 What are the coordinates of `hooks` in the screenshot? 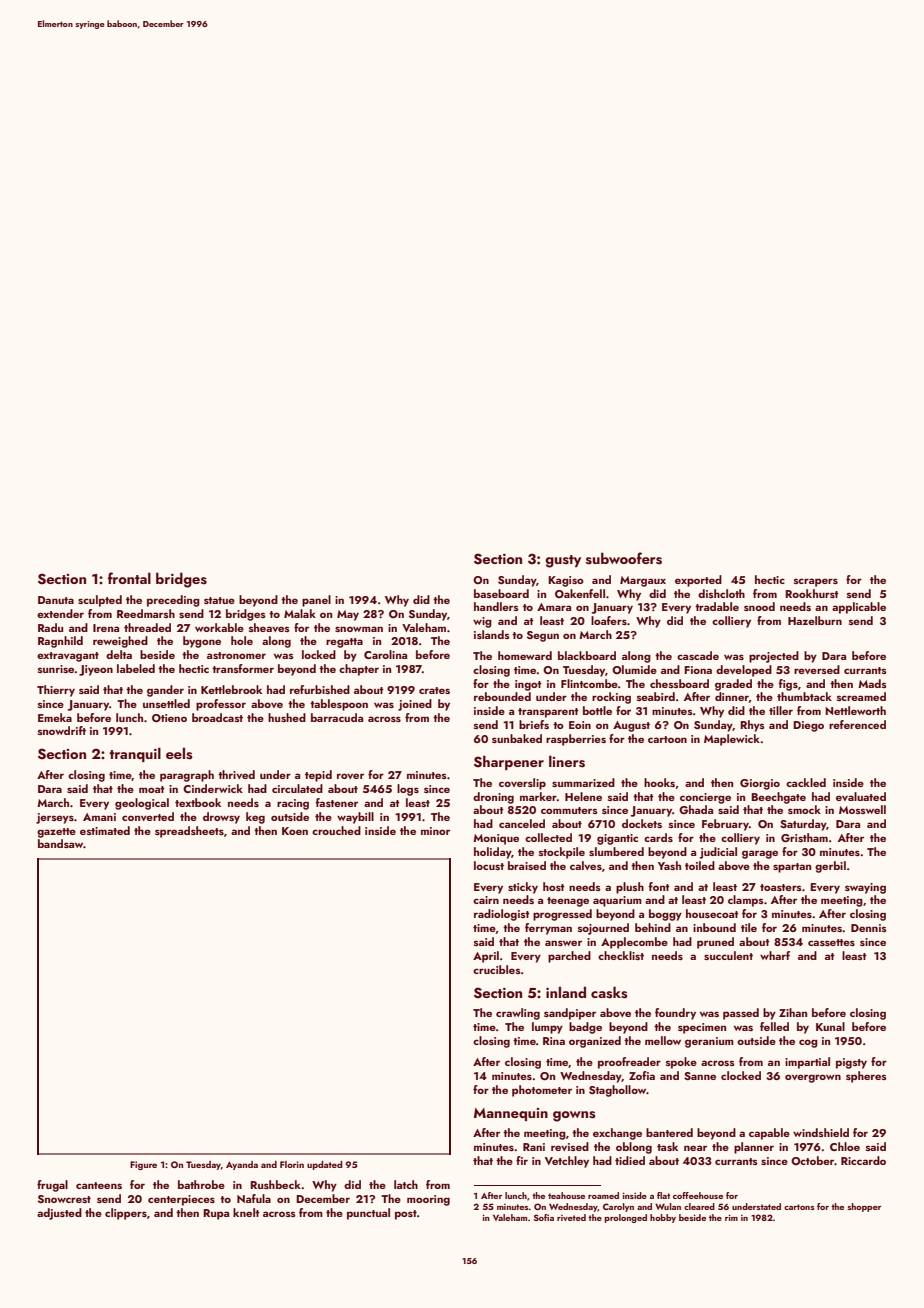 It's located at (659, 782).
